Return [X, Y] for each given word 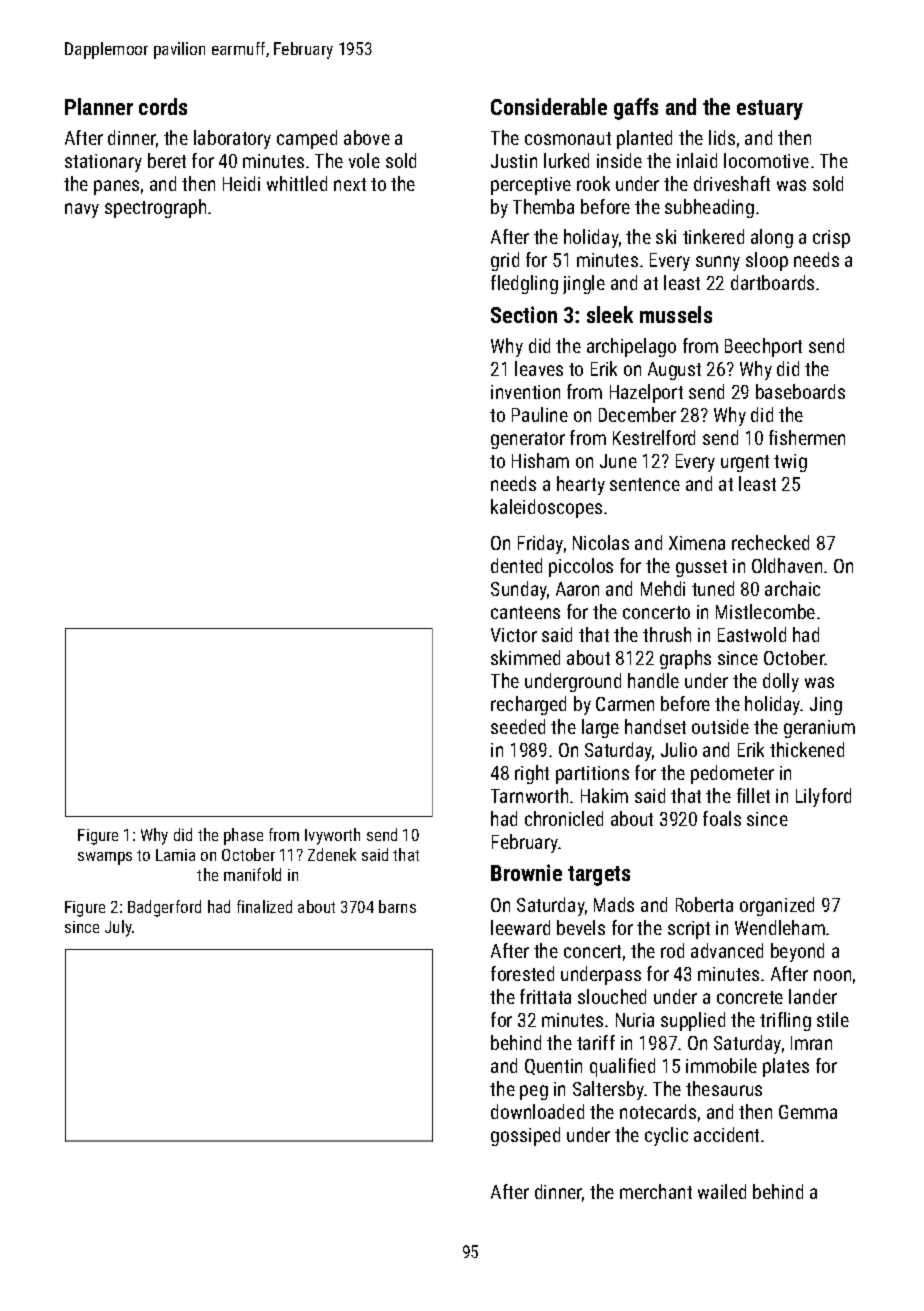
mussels [676, 314]
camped [307, 139]
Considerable [549, 106]
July [118, 928]
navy [82, 210]
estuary [770, 110]
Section [524, 314]
